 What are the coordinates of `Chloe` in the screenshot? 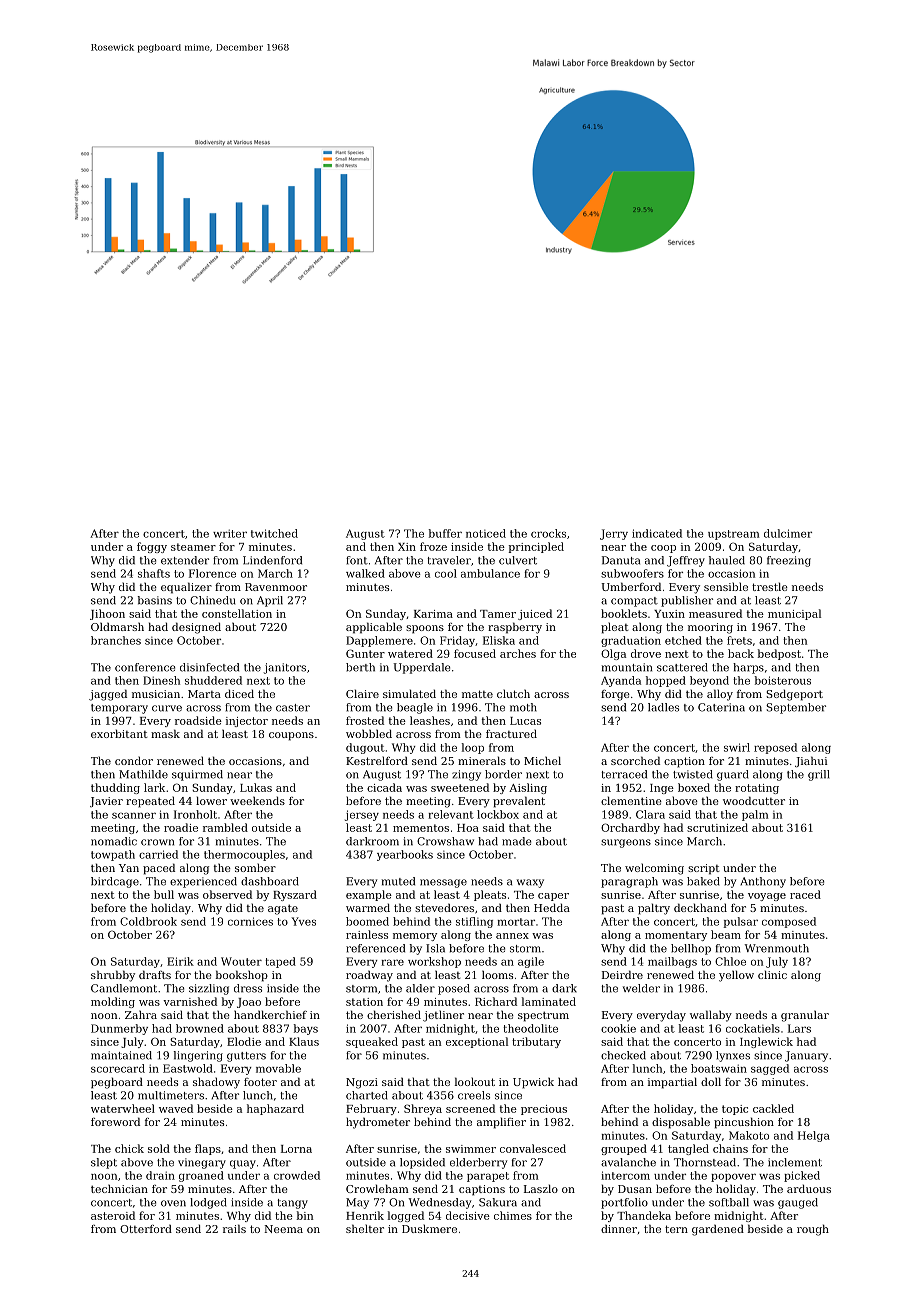 It's located at (730, 961).
